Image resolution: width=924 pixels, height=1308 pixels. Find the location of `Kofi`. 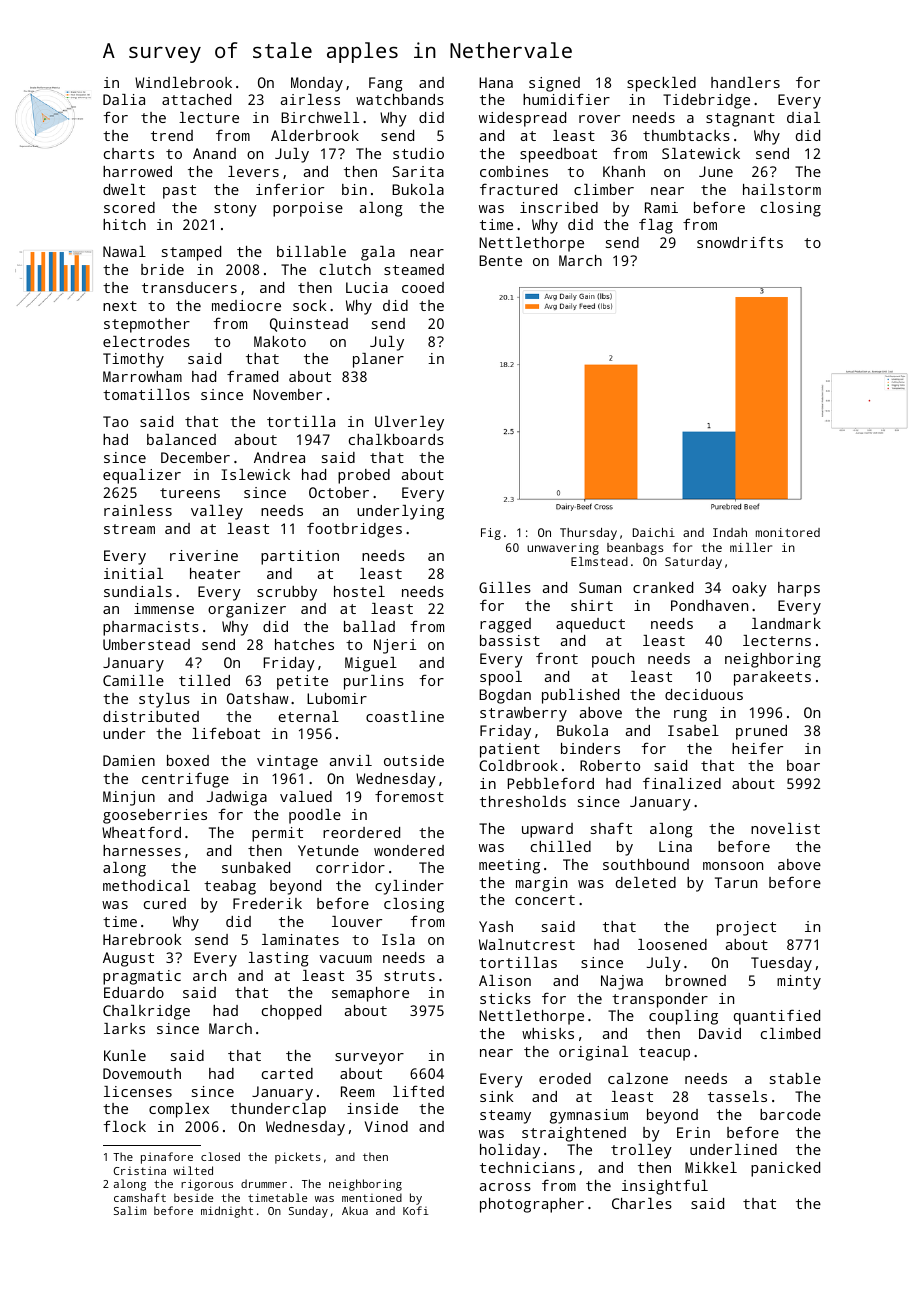

Kofi is located at coordinates (416, 1210).
